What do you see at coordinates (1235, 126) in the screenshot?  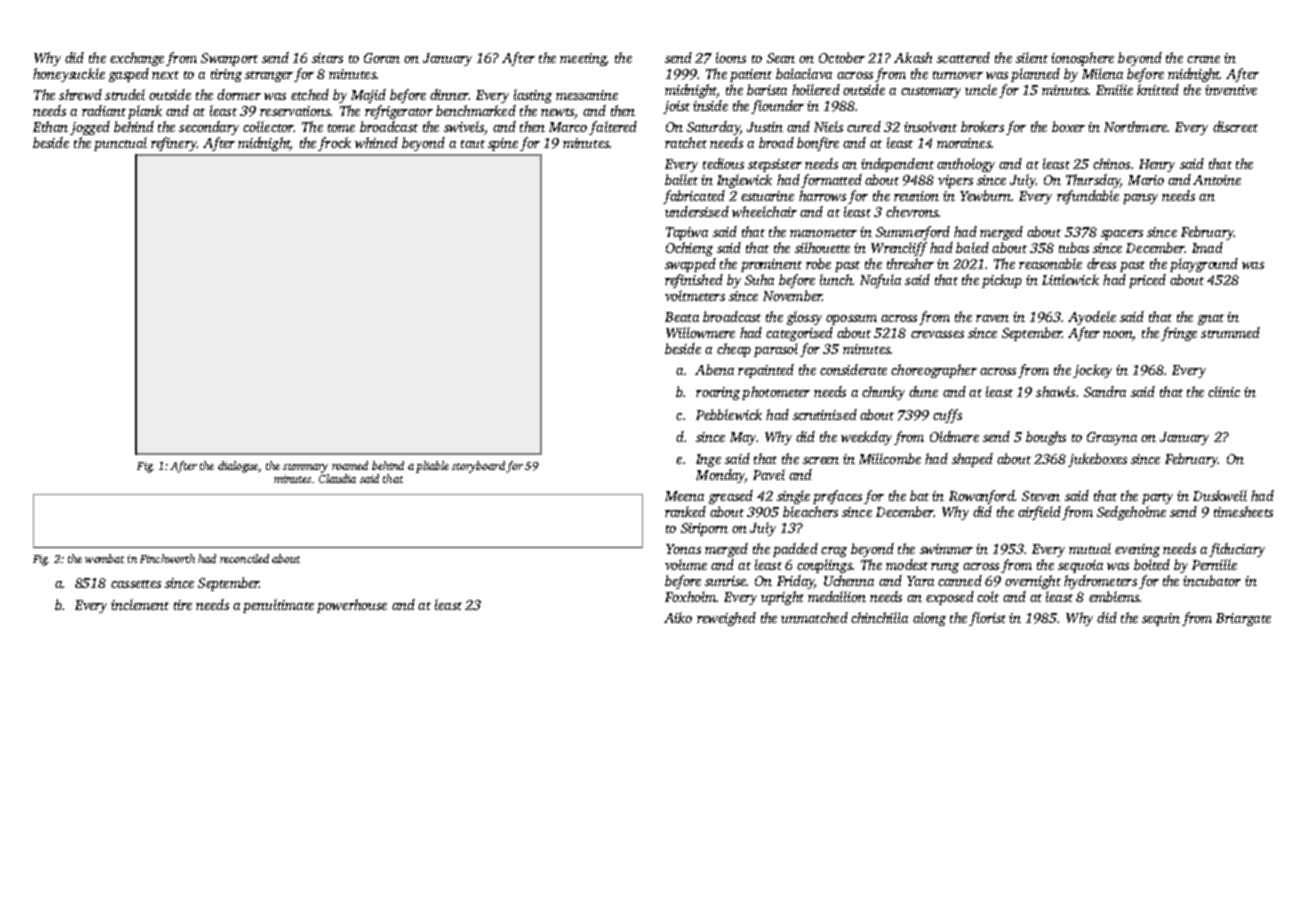 I see `discreet` at bounding box center [1235, 126].
